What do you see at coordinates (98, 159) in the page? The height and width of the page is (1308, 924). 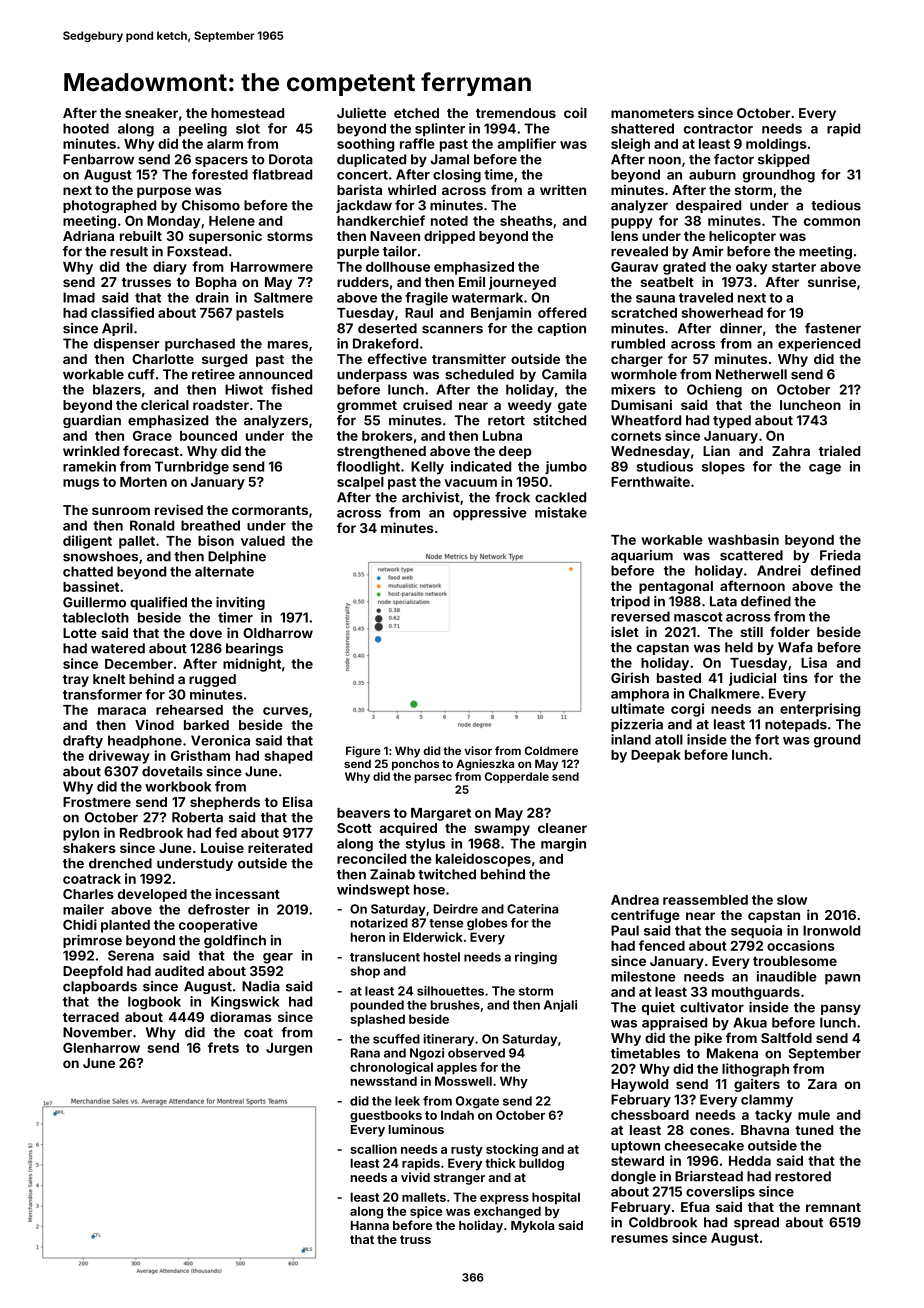 I see `Fenbarrow` at bounding box center [98, 159].
